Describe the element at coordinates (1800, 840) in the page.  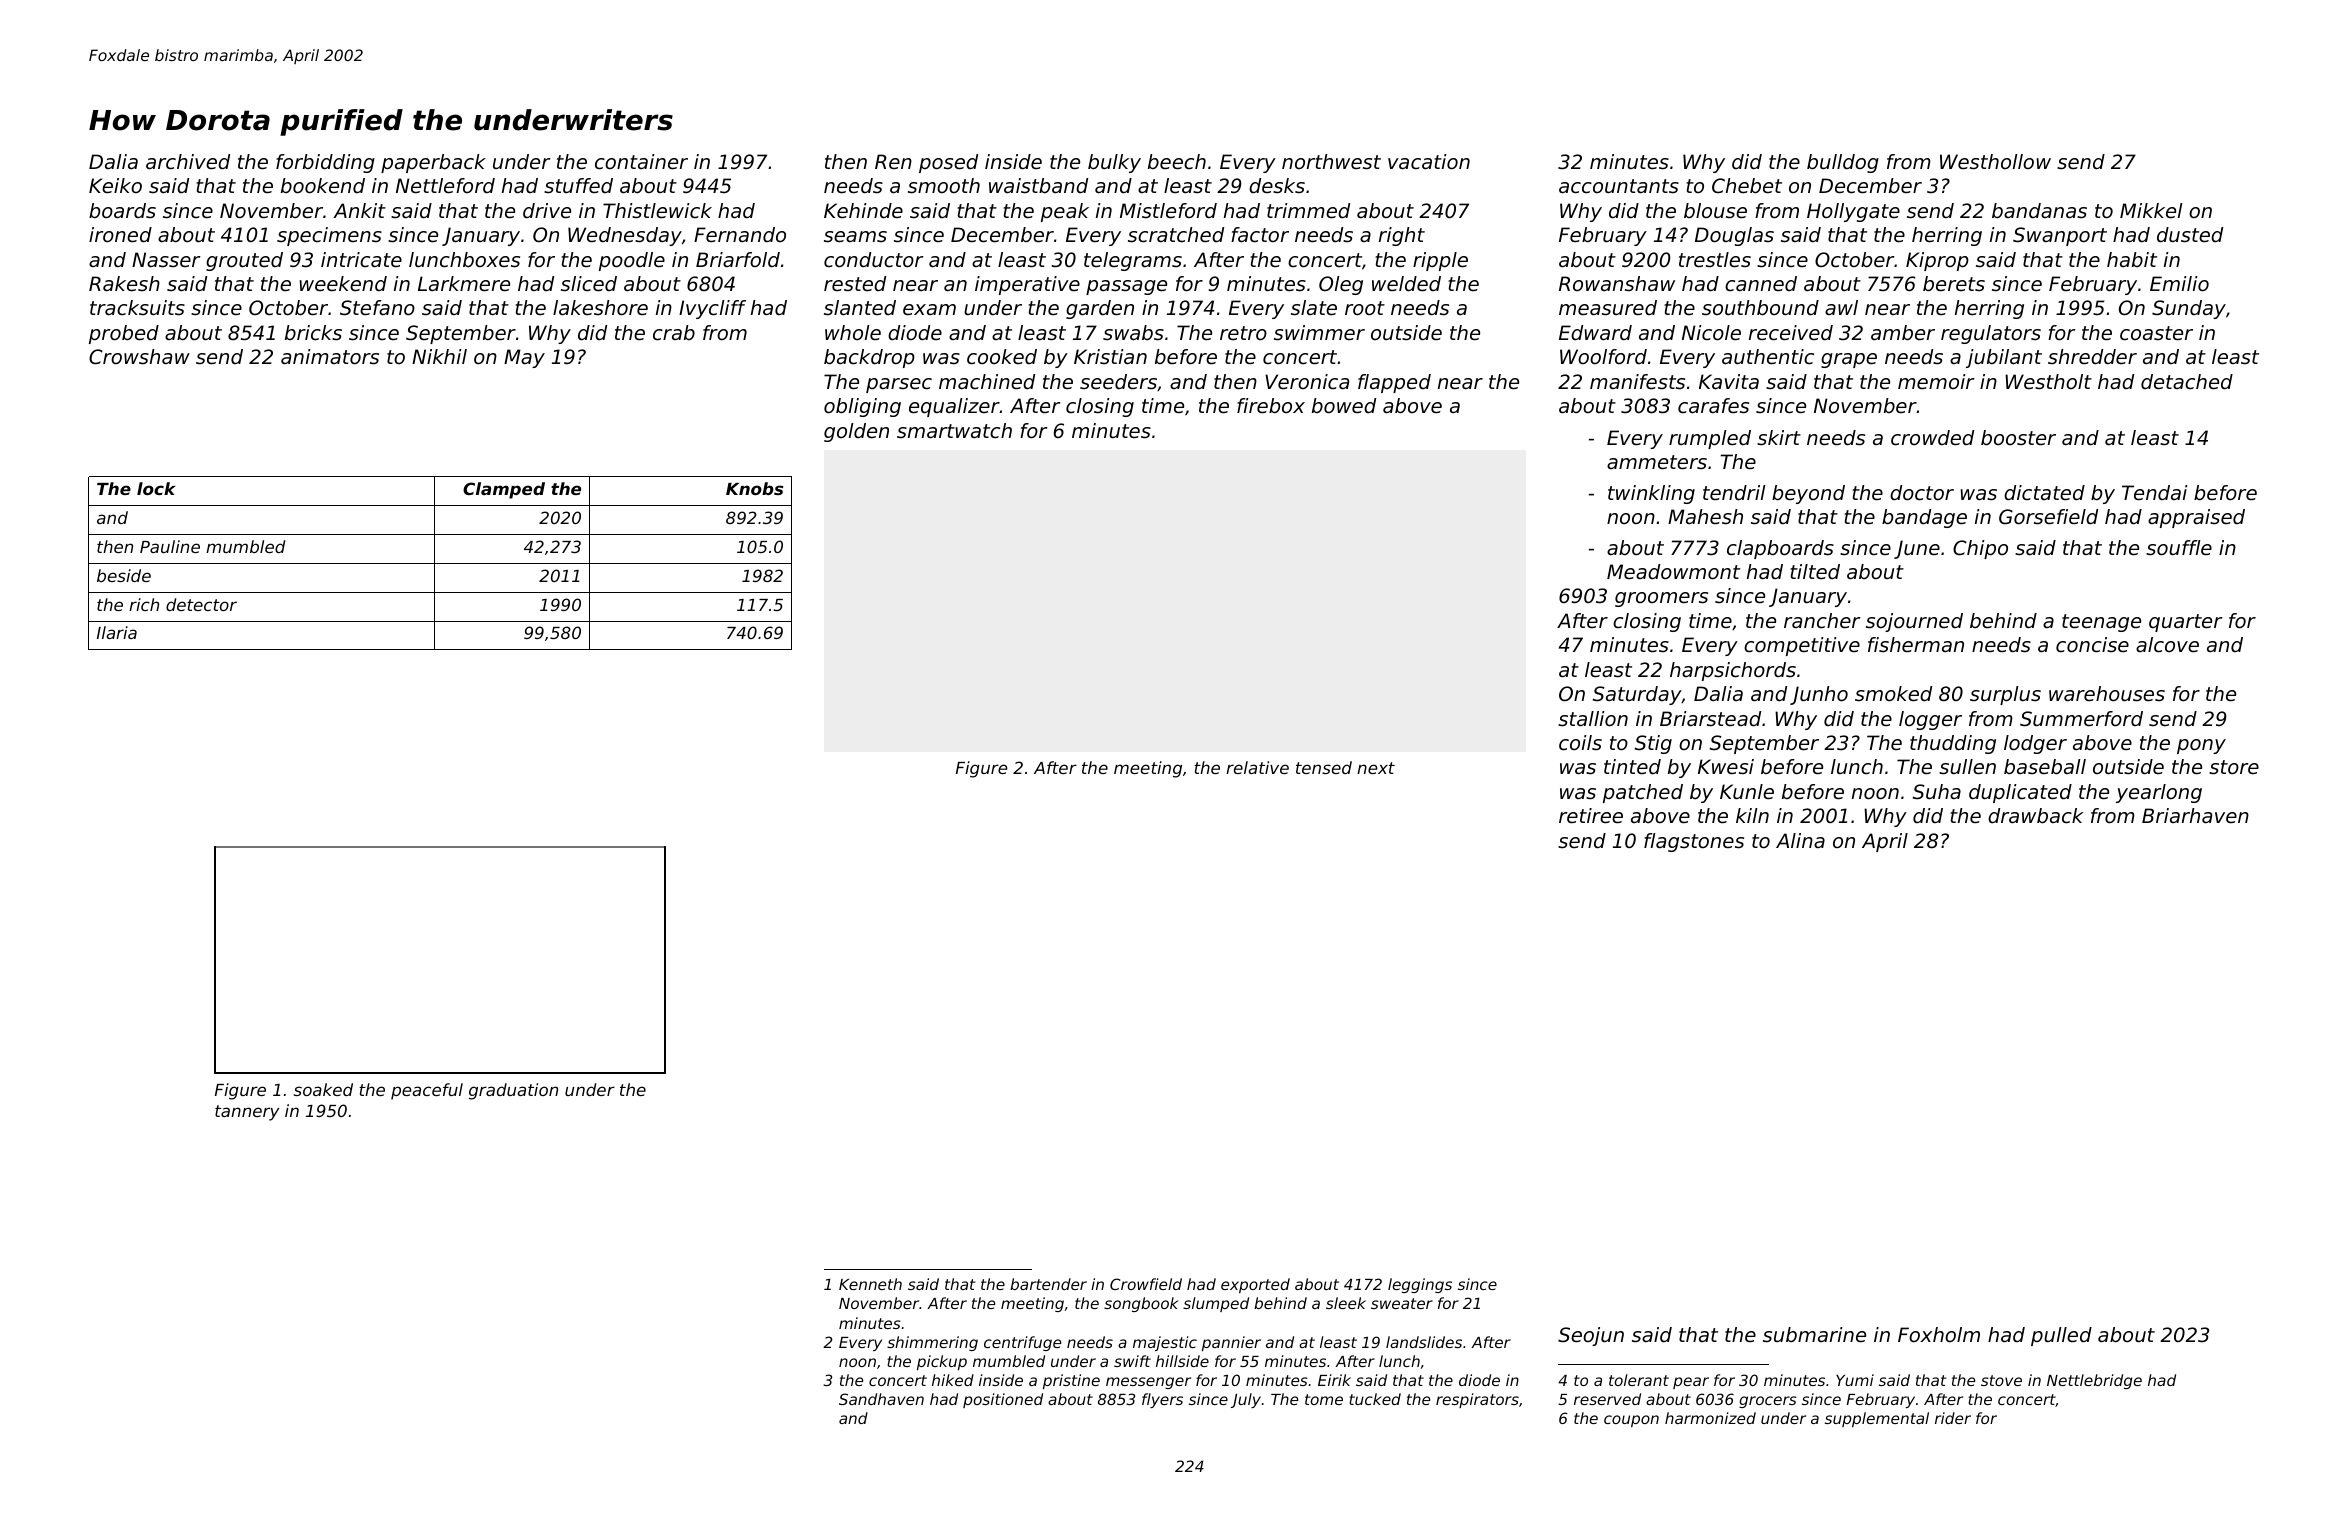
I see `Alina` at that location.
